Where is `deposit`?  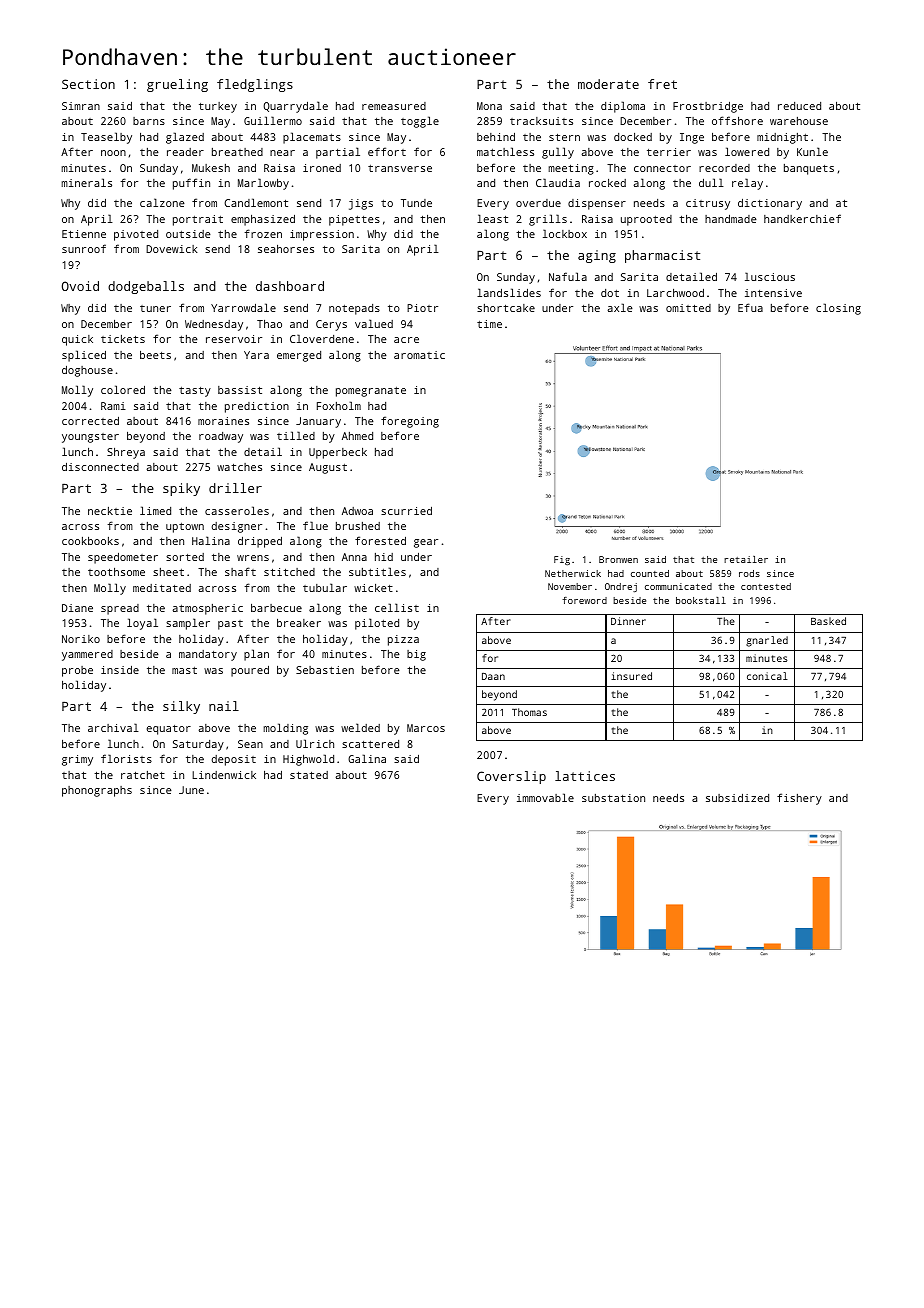
deposit is located at coordinates (234, 760).
